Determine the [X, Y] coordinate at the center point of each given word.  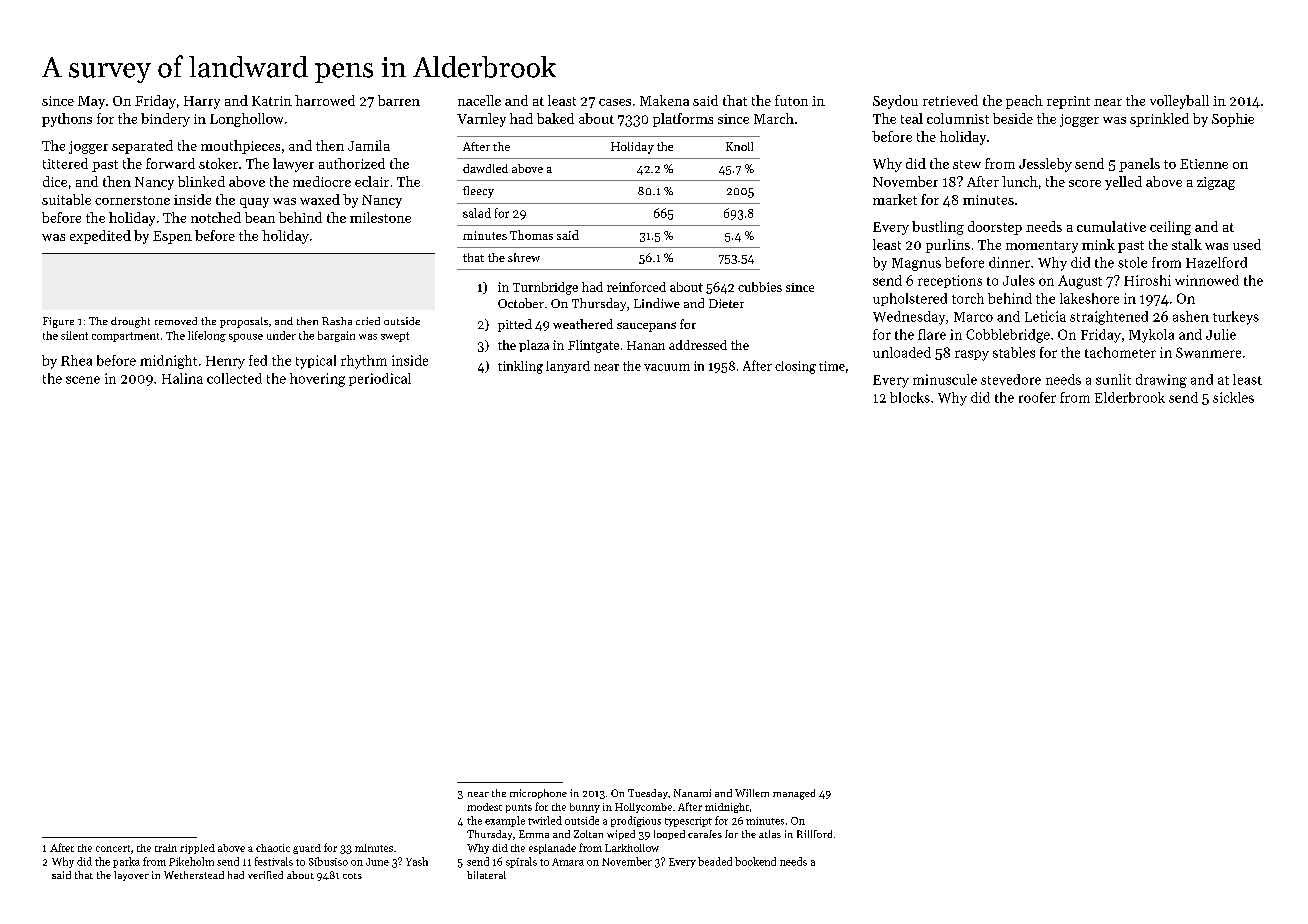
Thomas [531, 235]
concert [113, 848]
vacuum [667, 367]
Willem [752, 793]
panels [1139, 165]
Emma [534, 834]
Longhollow [246, 120]
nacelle [479, 100]
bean [260, 217]
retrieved [950, 100]
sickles [1233, 397]
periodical [380, 379]
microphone [538, 794]
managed [794, 794]
